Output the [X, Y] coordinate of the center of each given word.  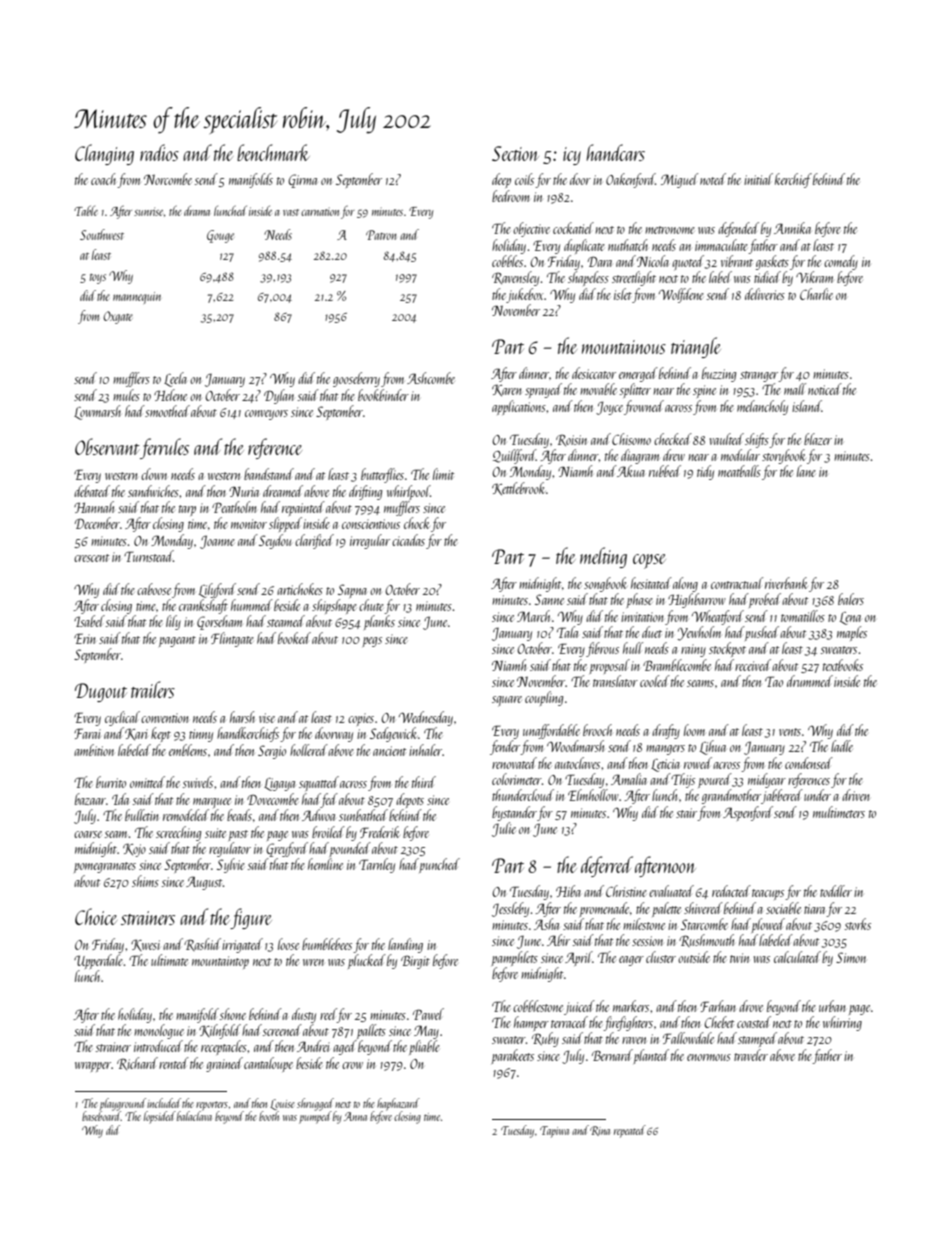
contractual [737, 583]
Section [515, 153]
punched [439, 865]
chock [416, 523]
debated [92, 491]
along [685, 584]
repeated [630, 1131]
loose [288, 944]
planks [379, 622]
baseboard [101, 1116]
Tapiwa [554, 1132]
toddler [836, 891]
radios [159, 152]
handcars [615, 152]
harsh [242, 717]
